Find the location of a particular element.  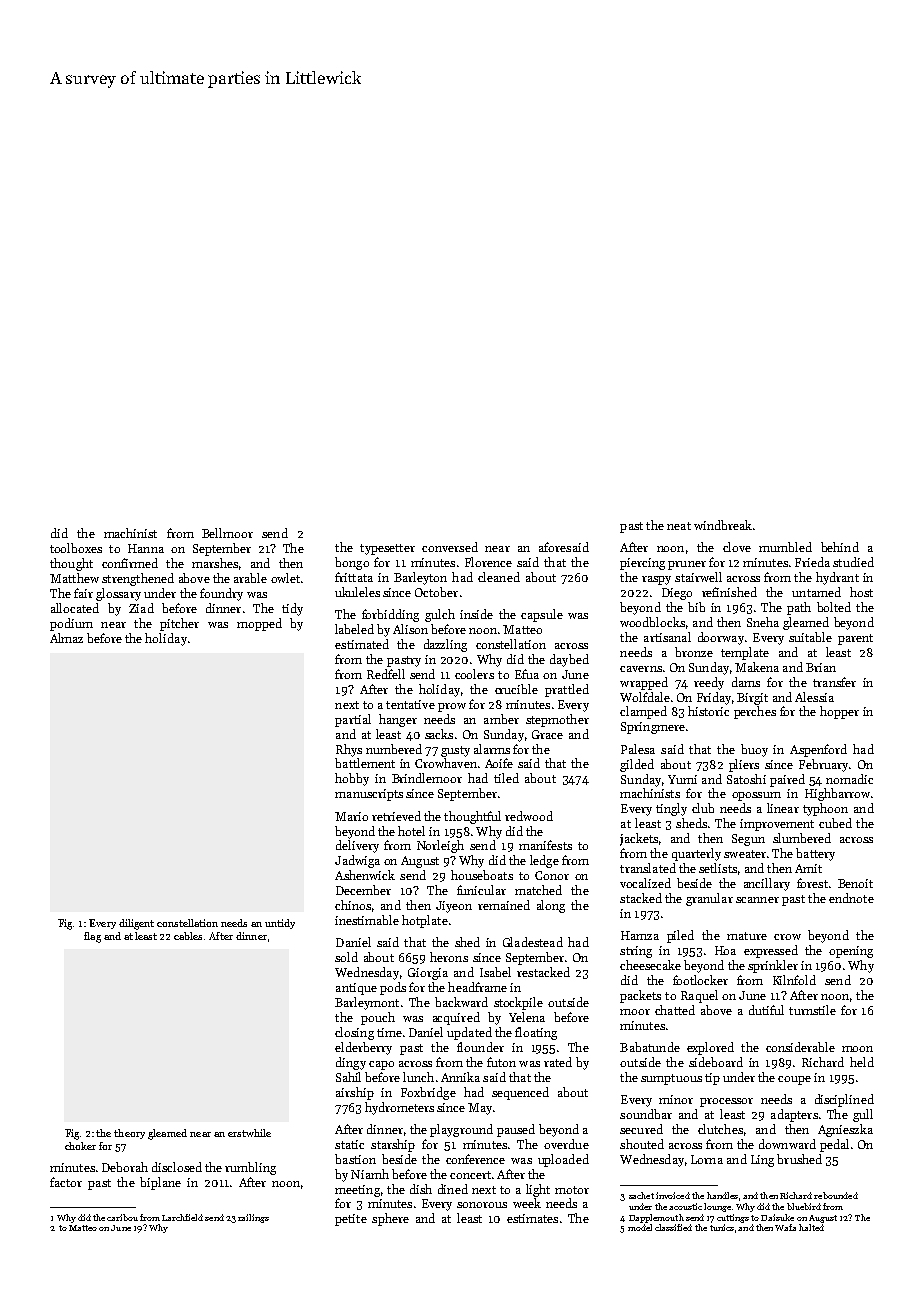

scanner is located at coordinates (757, 900).
